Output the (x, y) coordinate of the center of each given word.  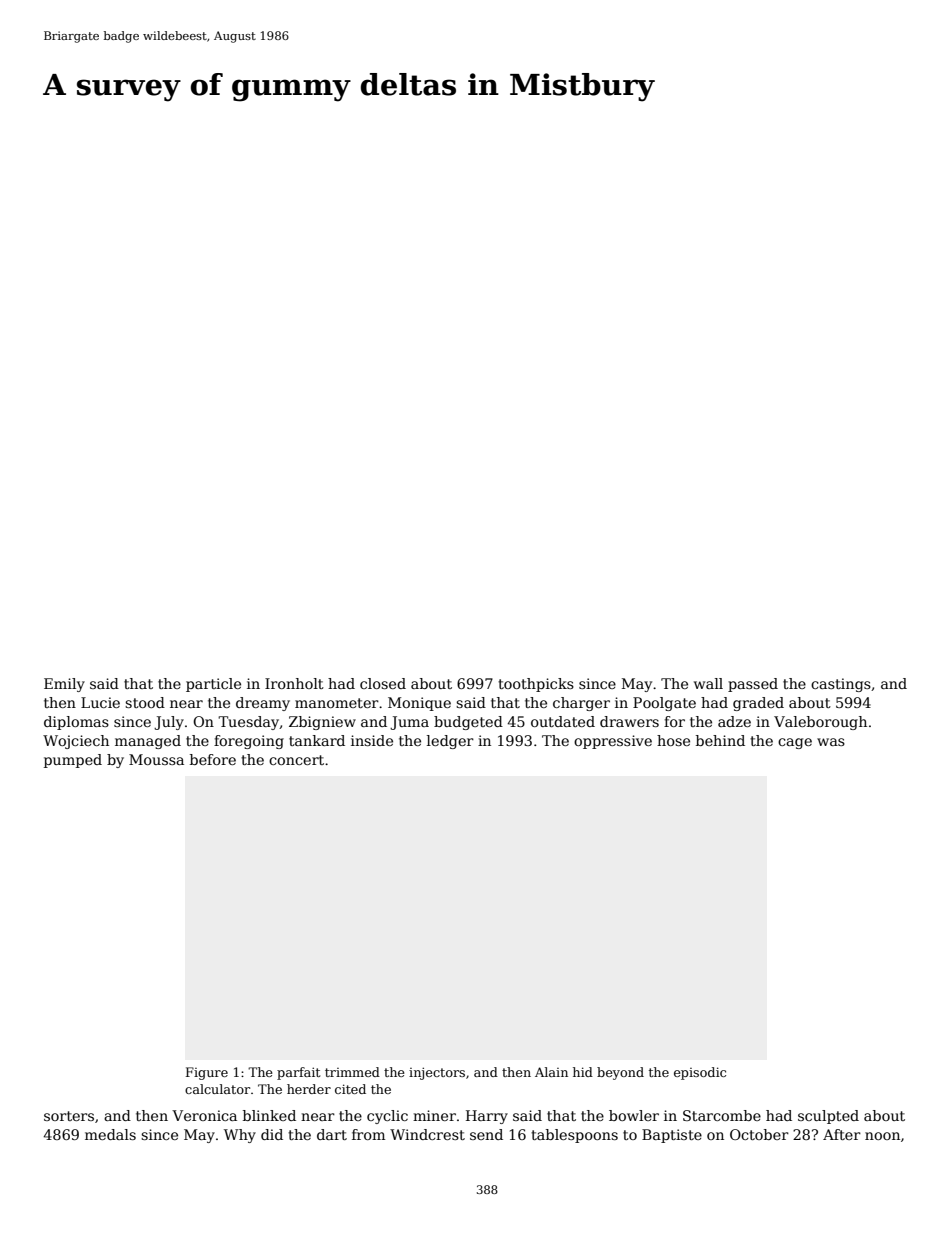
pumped (73, 761)
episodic (700, 1073)
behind (720, 740)
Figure (207, 1073)
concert (296, 760)
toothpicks (536, 685)
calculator (217, 1089)
